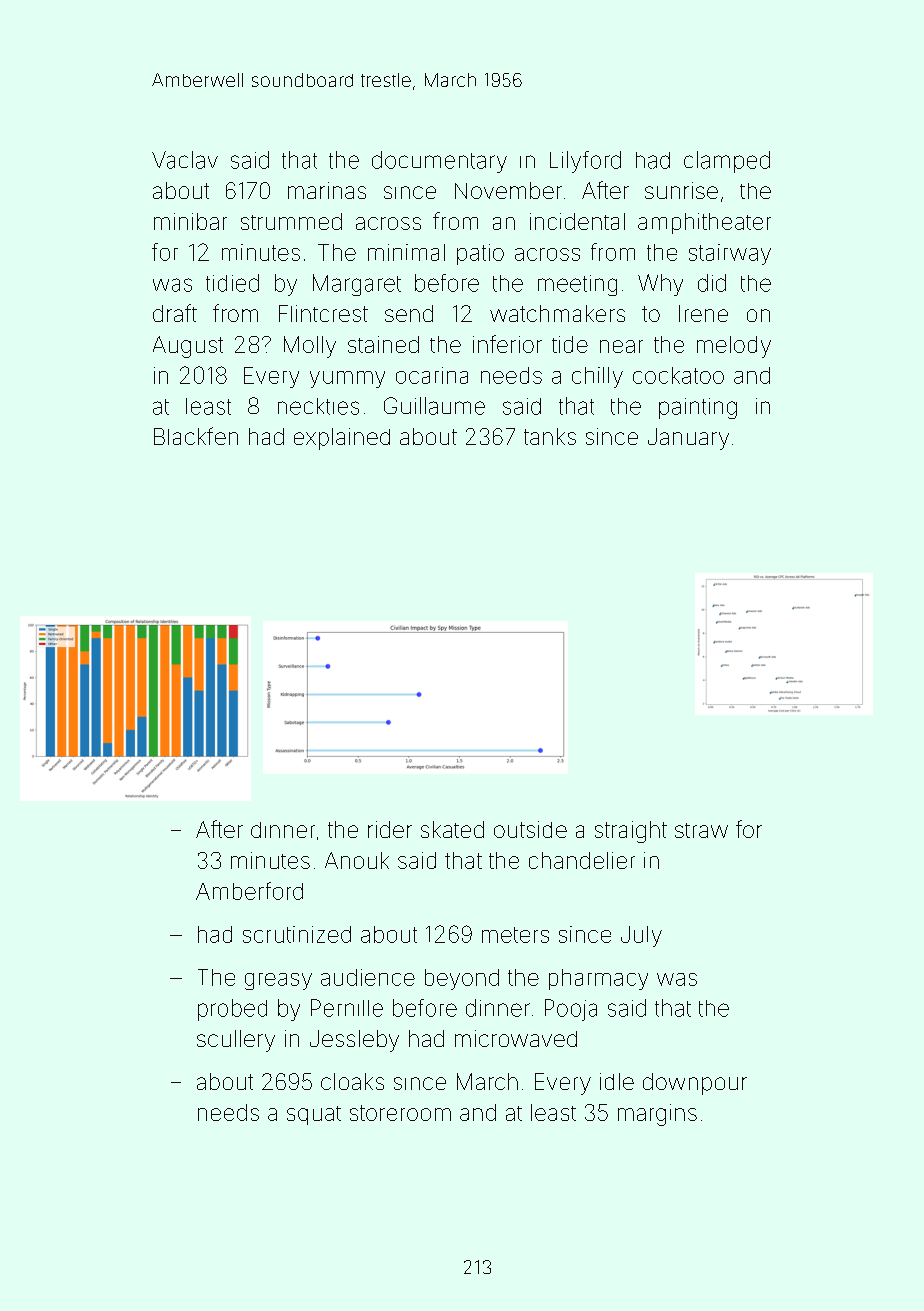  Describe the element at coordinates (232, 1010) in the screenshot. I see `probed` at that location.
